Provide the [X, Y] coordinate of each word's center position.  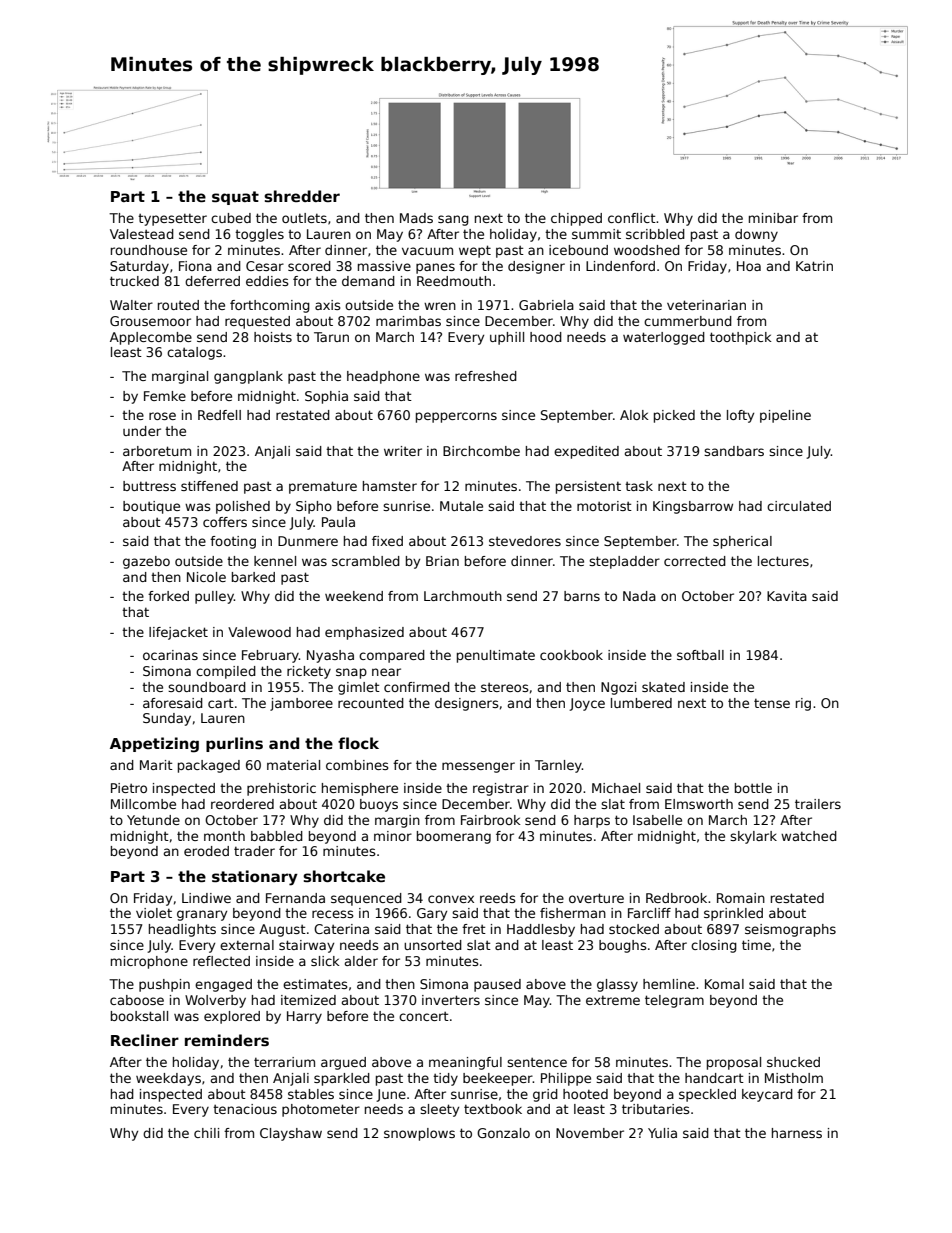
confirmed [417, 687]
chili [206, 1133]
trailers [818, 804]
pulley [214, 597]
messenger [478, 767]
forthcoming [270, 306]
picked [674, 416]
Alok [634, 415]
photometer [321, 1110]
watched [809, 836]
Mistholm [794, 1078]
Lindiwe [206, 898]
